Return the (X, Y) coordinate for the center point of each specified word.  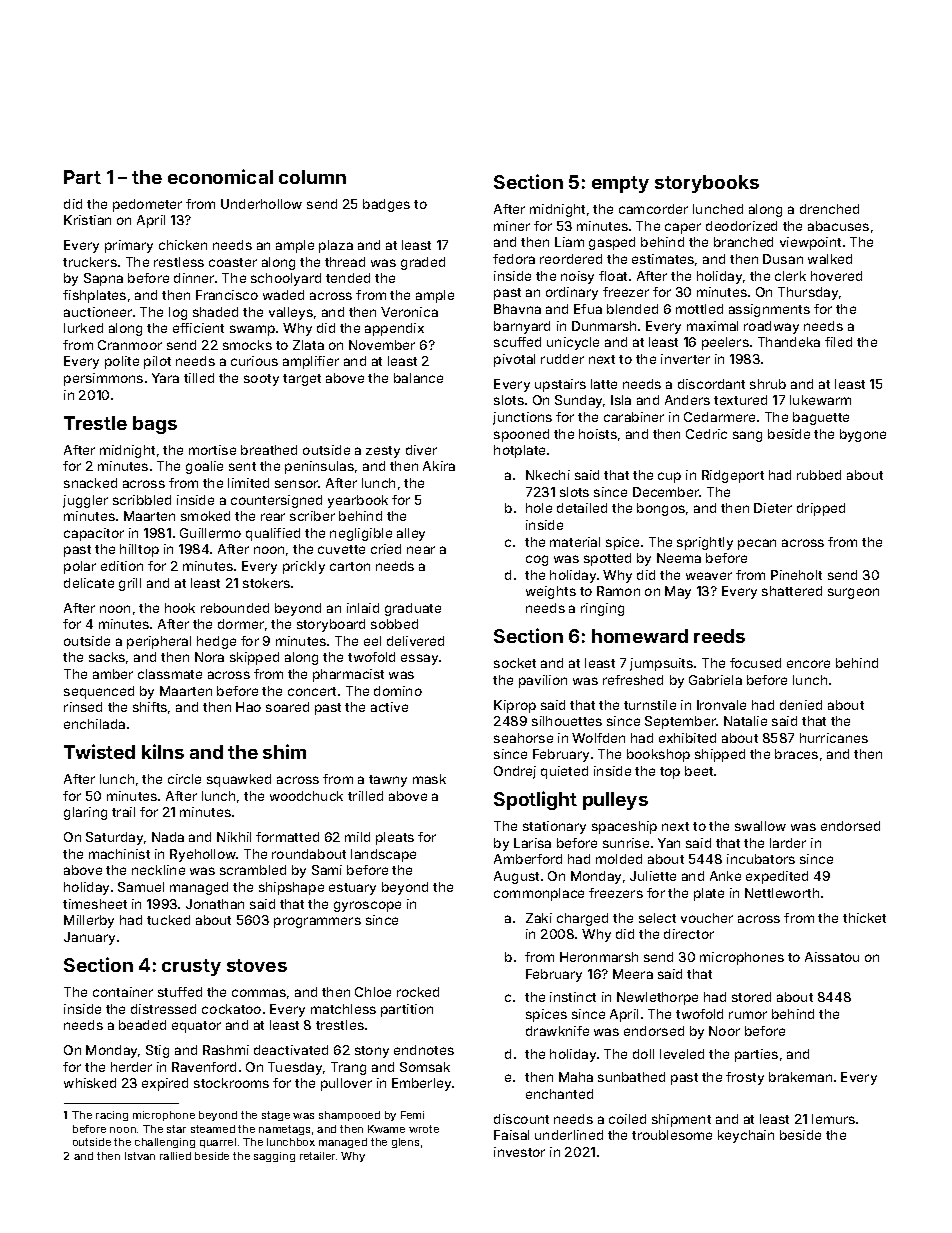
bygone (863, 435)
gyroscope (367, 906)
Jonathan (215, 904)
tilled (199, 378)
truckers (90, 262)
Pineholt (796, 575)
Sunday (578, 401)
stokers (266, 583)
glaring (85, 813)
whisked (90, 1083)
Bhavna (517, 309)
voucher (707, 918)
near (421, 550)
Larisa (532, 843)
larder (788, 843)
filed (838, 342)
